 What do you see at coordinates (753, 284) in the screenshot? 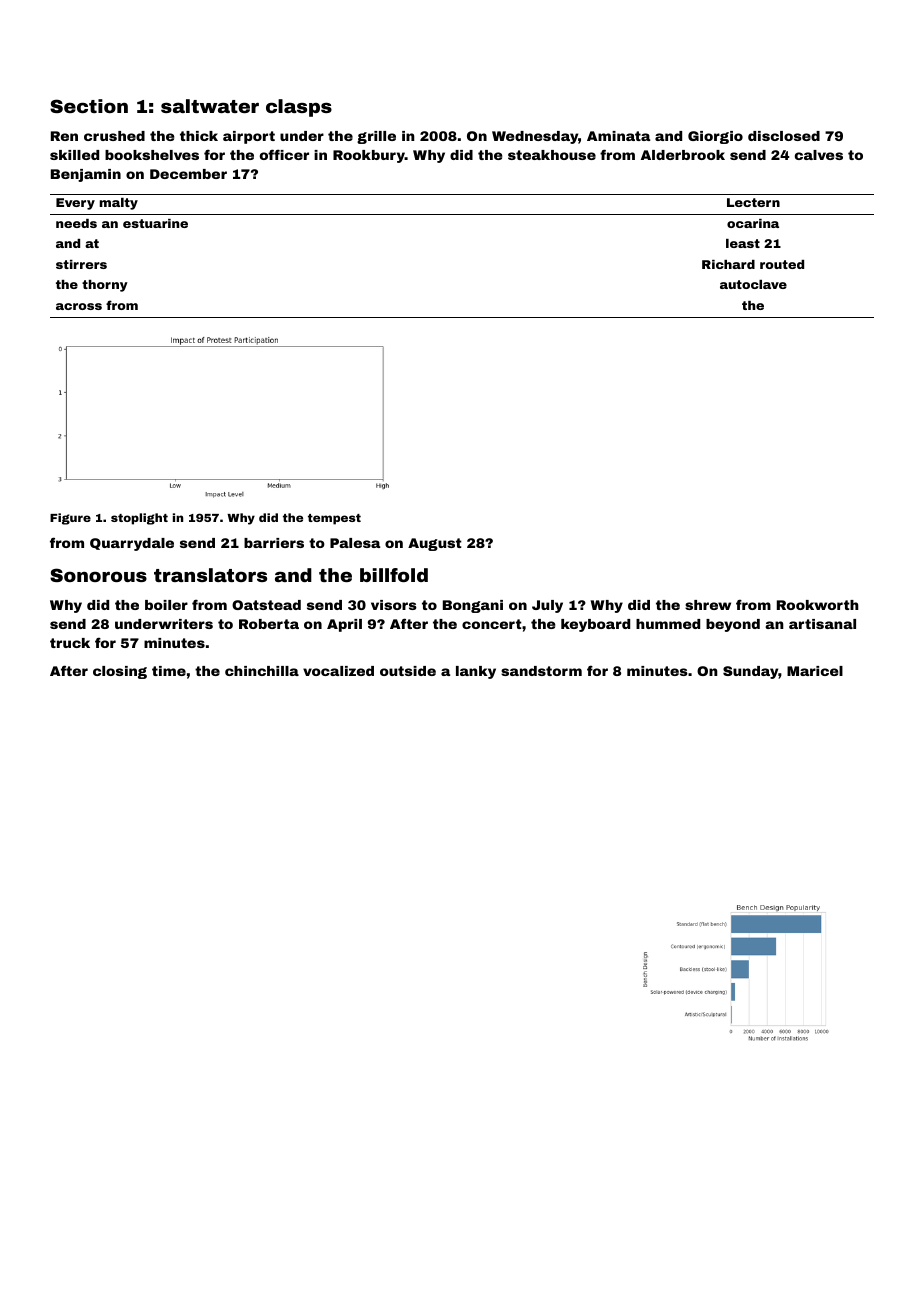
I see `autoclave` at bounding box center [753, 284].
